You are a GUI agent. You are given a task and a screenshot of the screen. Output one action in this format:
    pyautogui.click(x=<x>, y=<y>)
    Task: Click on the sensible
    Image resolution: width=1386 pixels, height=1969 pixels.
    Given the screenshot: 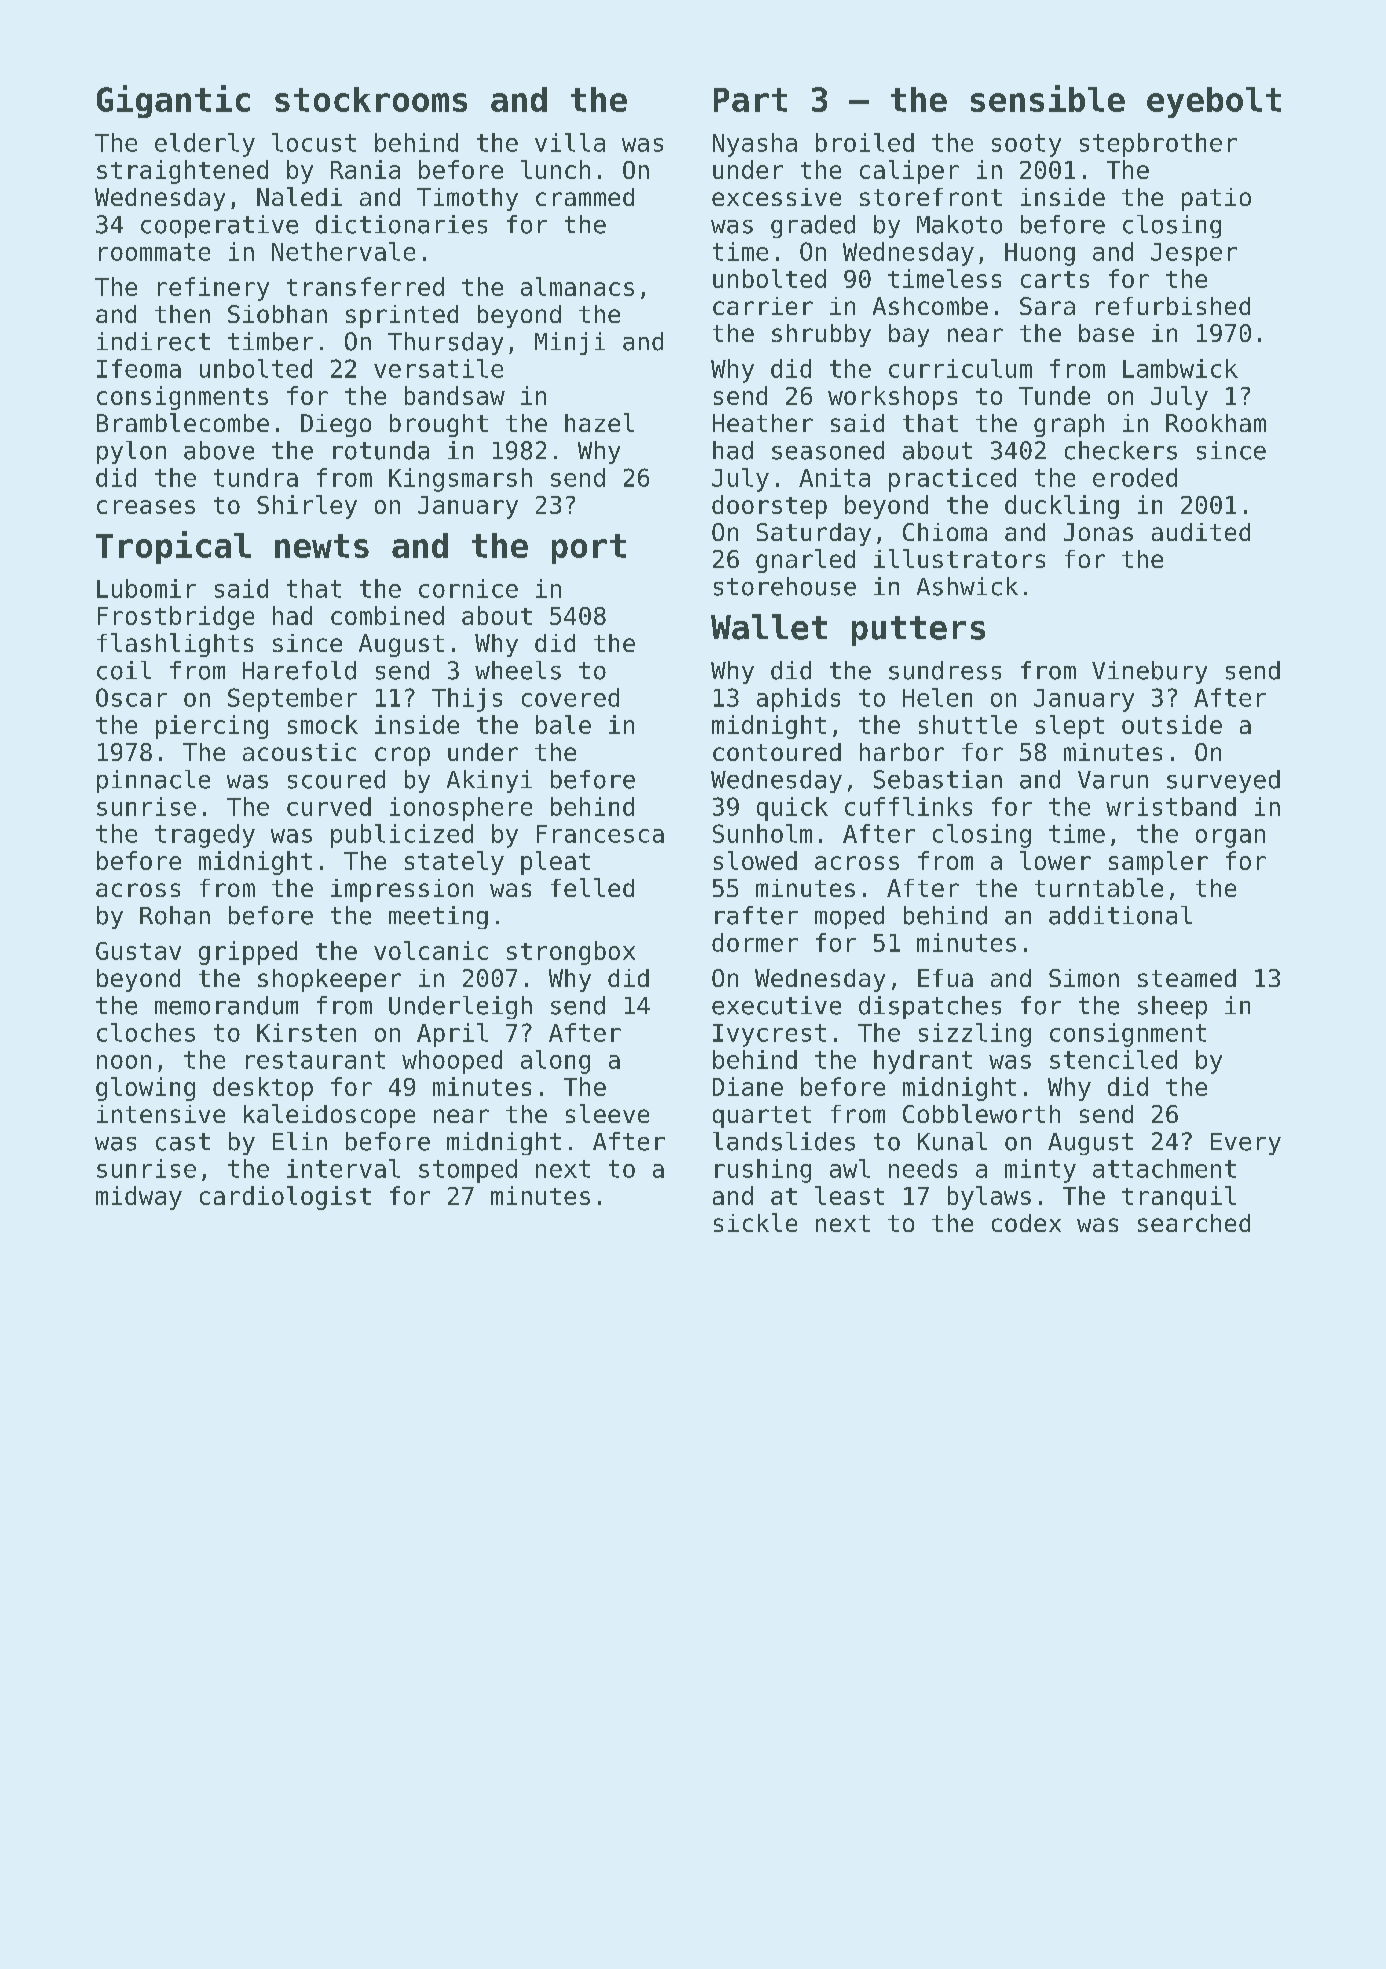 What is the action you would take?
    pyautogui.click(x=1048, y=98)
